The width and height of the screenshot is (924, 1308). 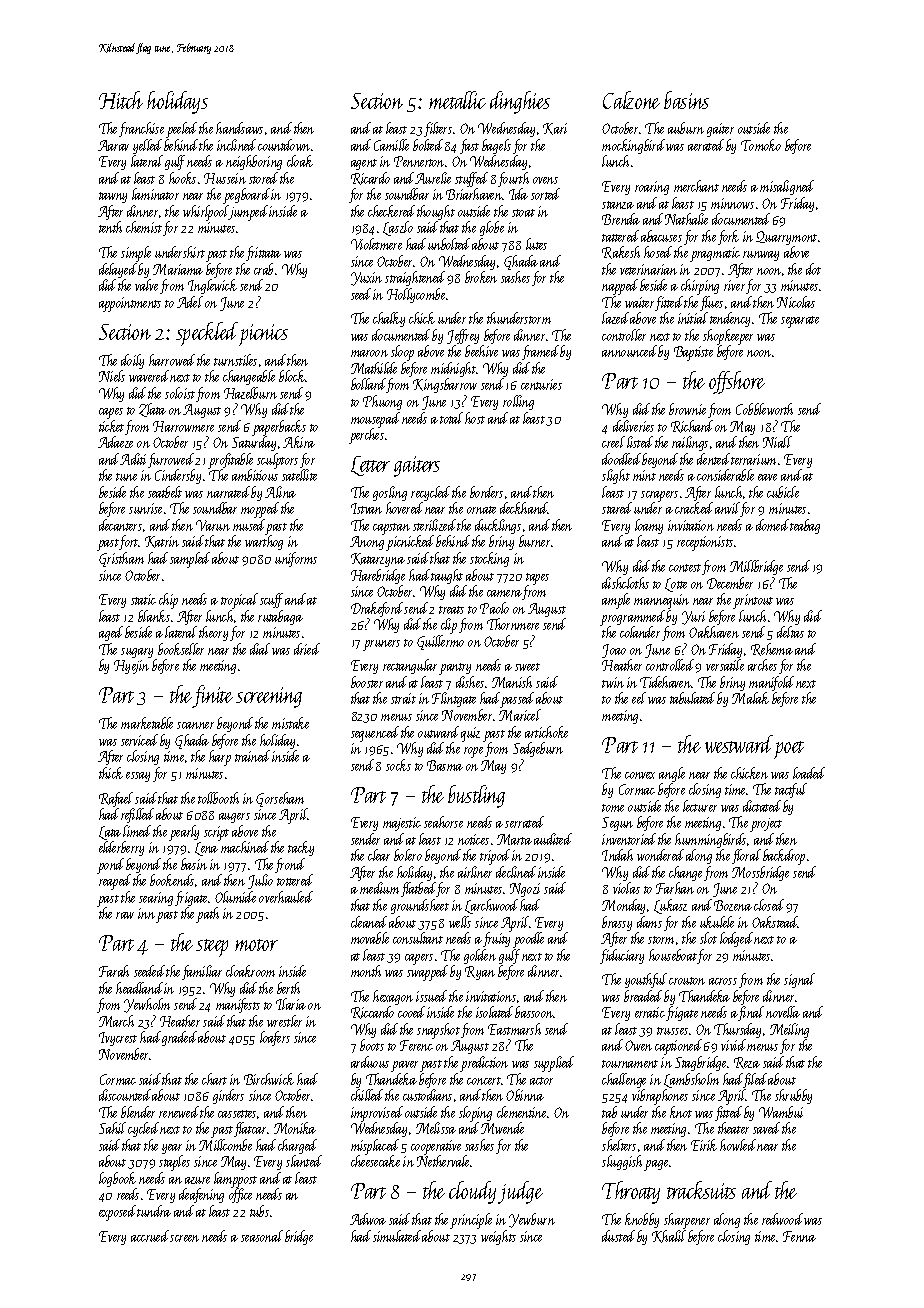 I want to click on Oakstead, so click(x=775, y=922).
